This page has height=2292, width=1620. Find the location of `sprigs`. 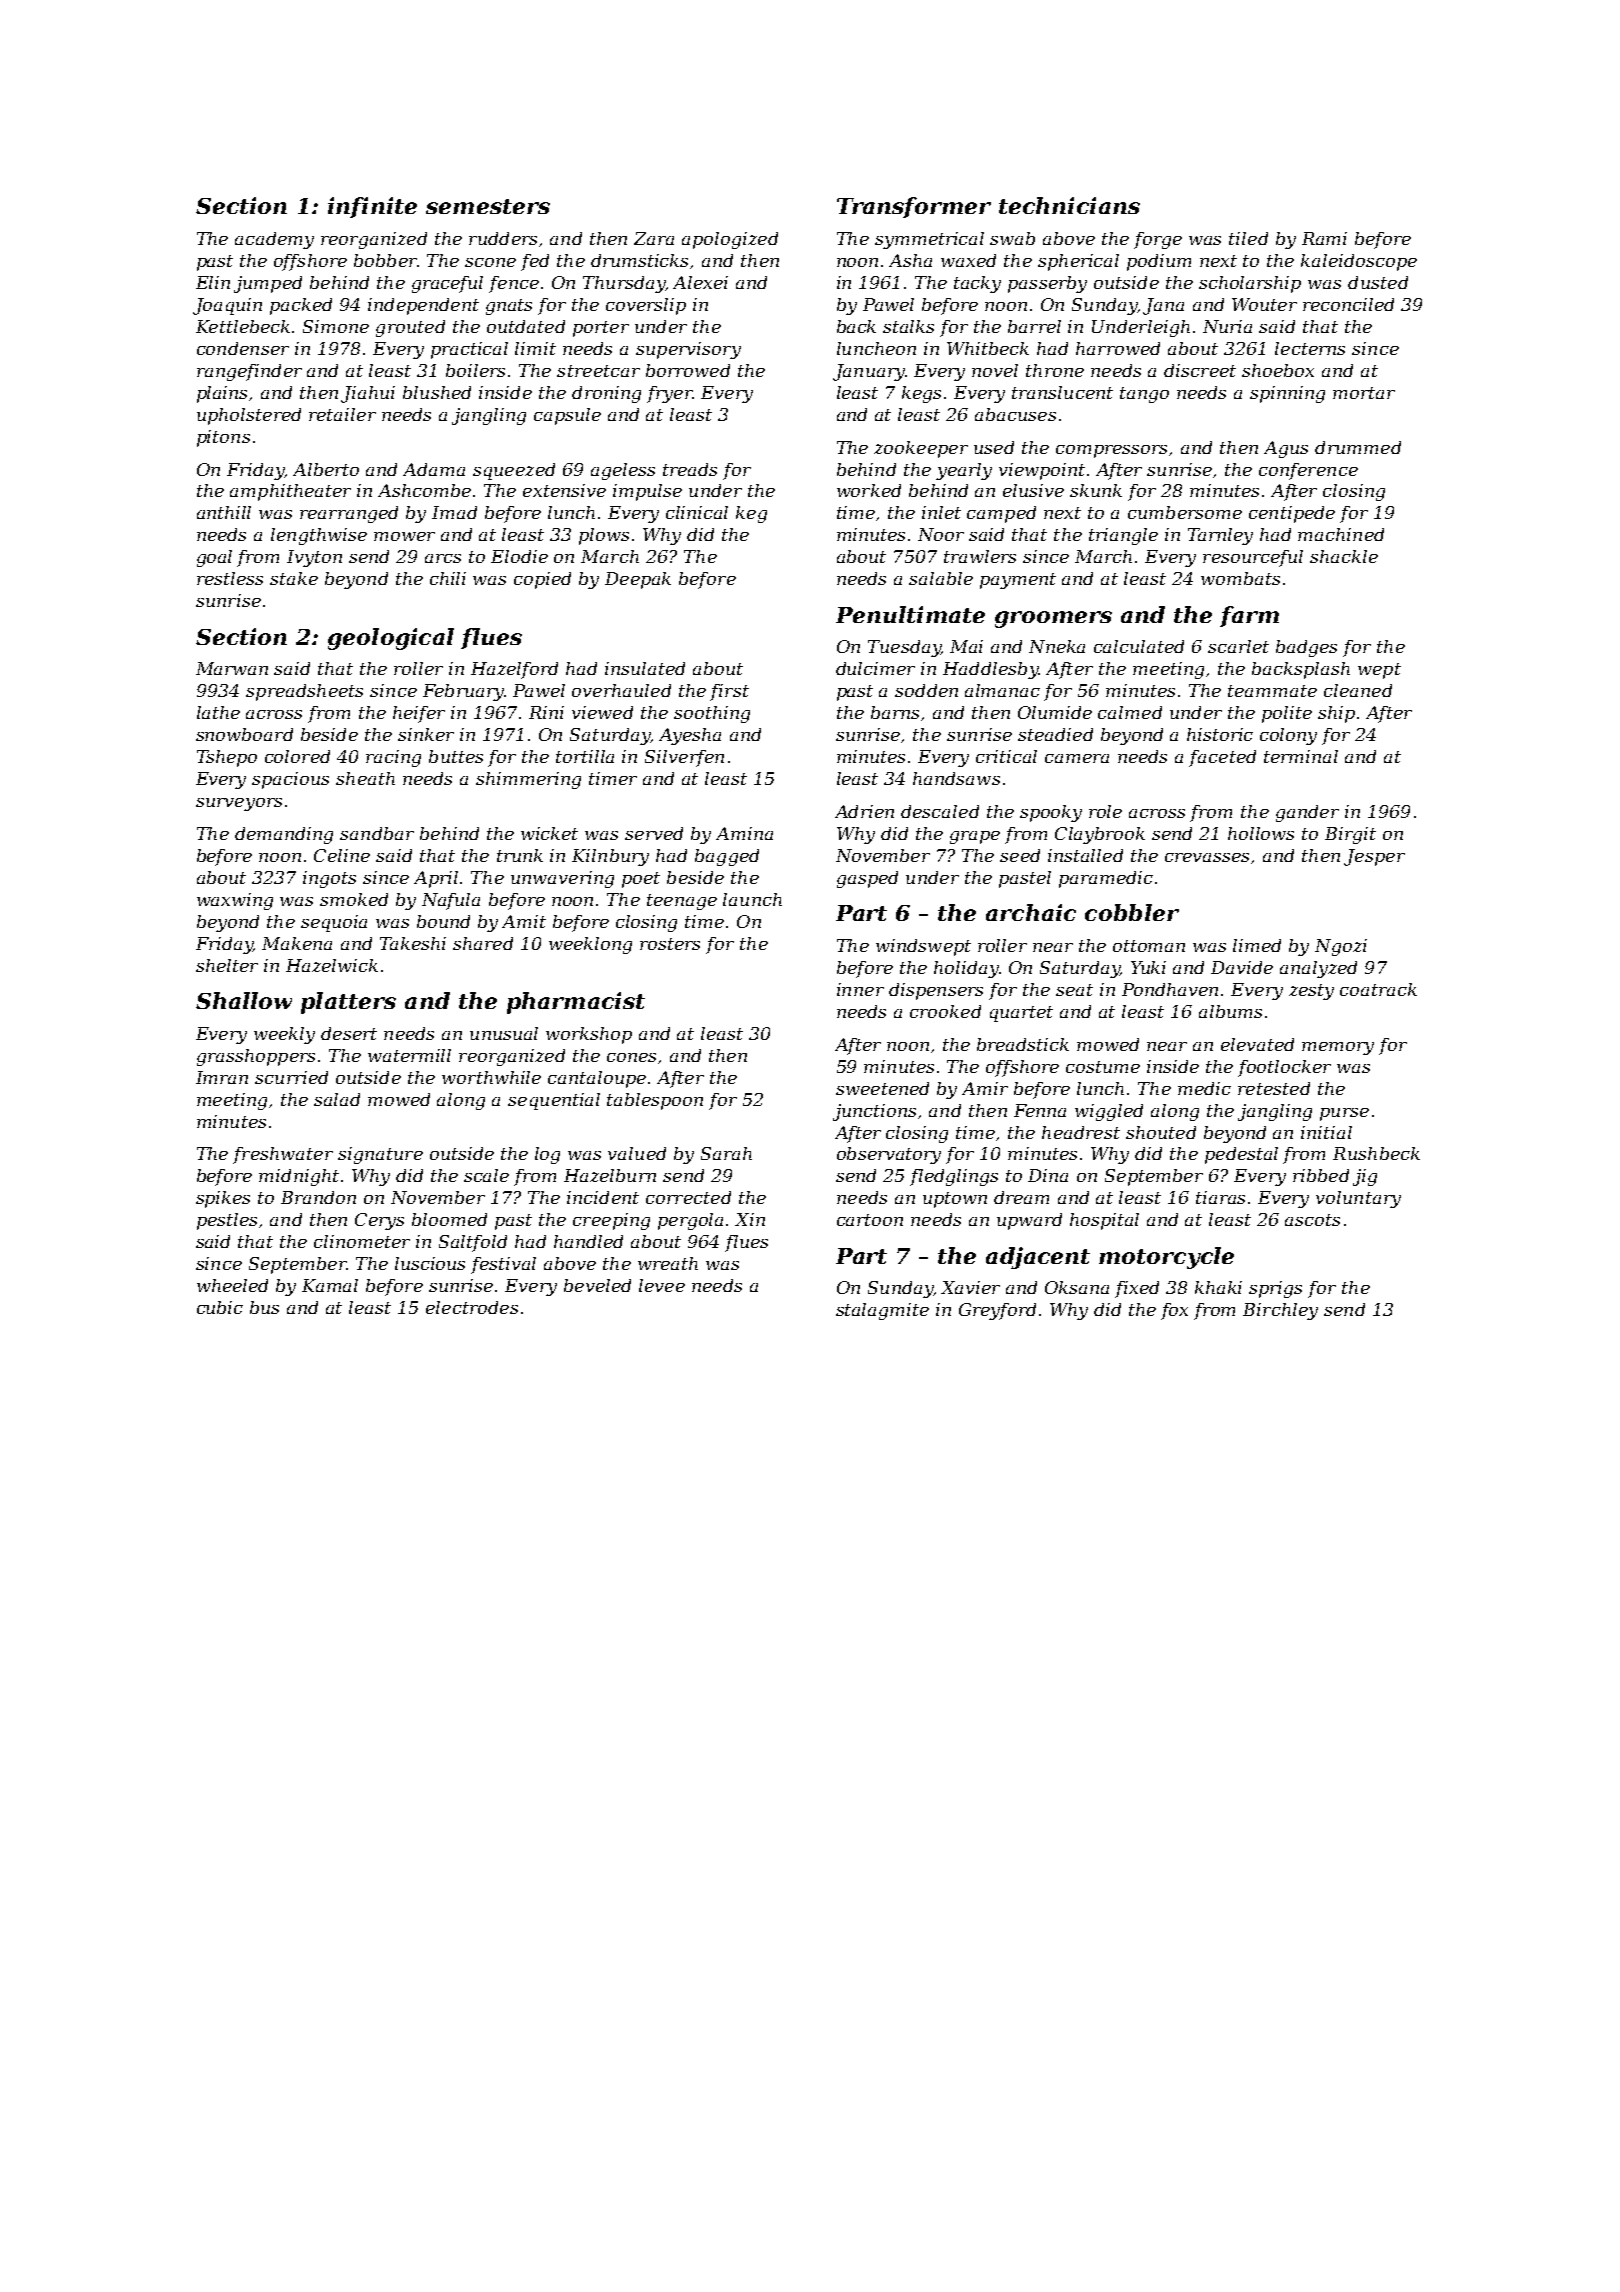

sprigs is located at coordinates (1275, 1289).
